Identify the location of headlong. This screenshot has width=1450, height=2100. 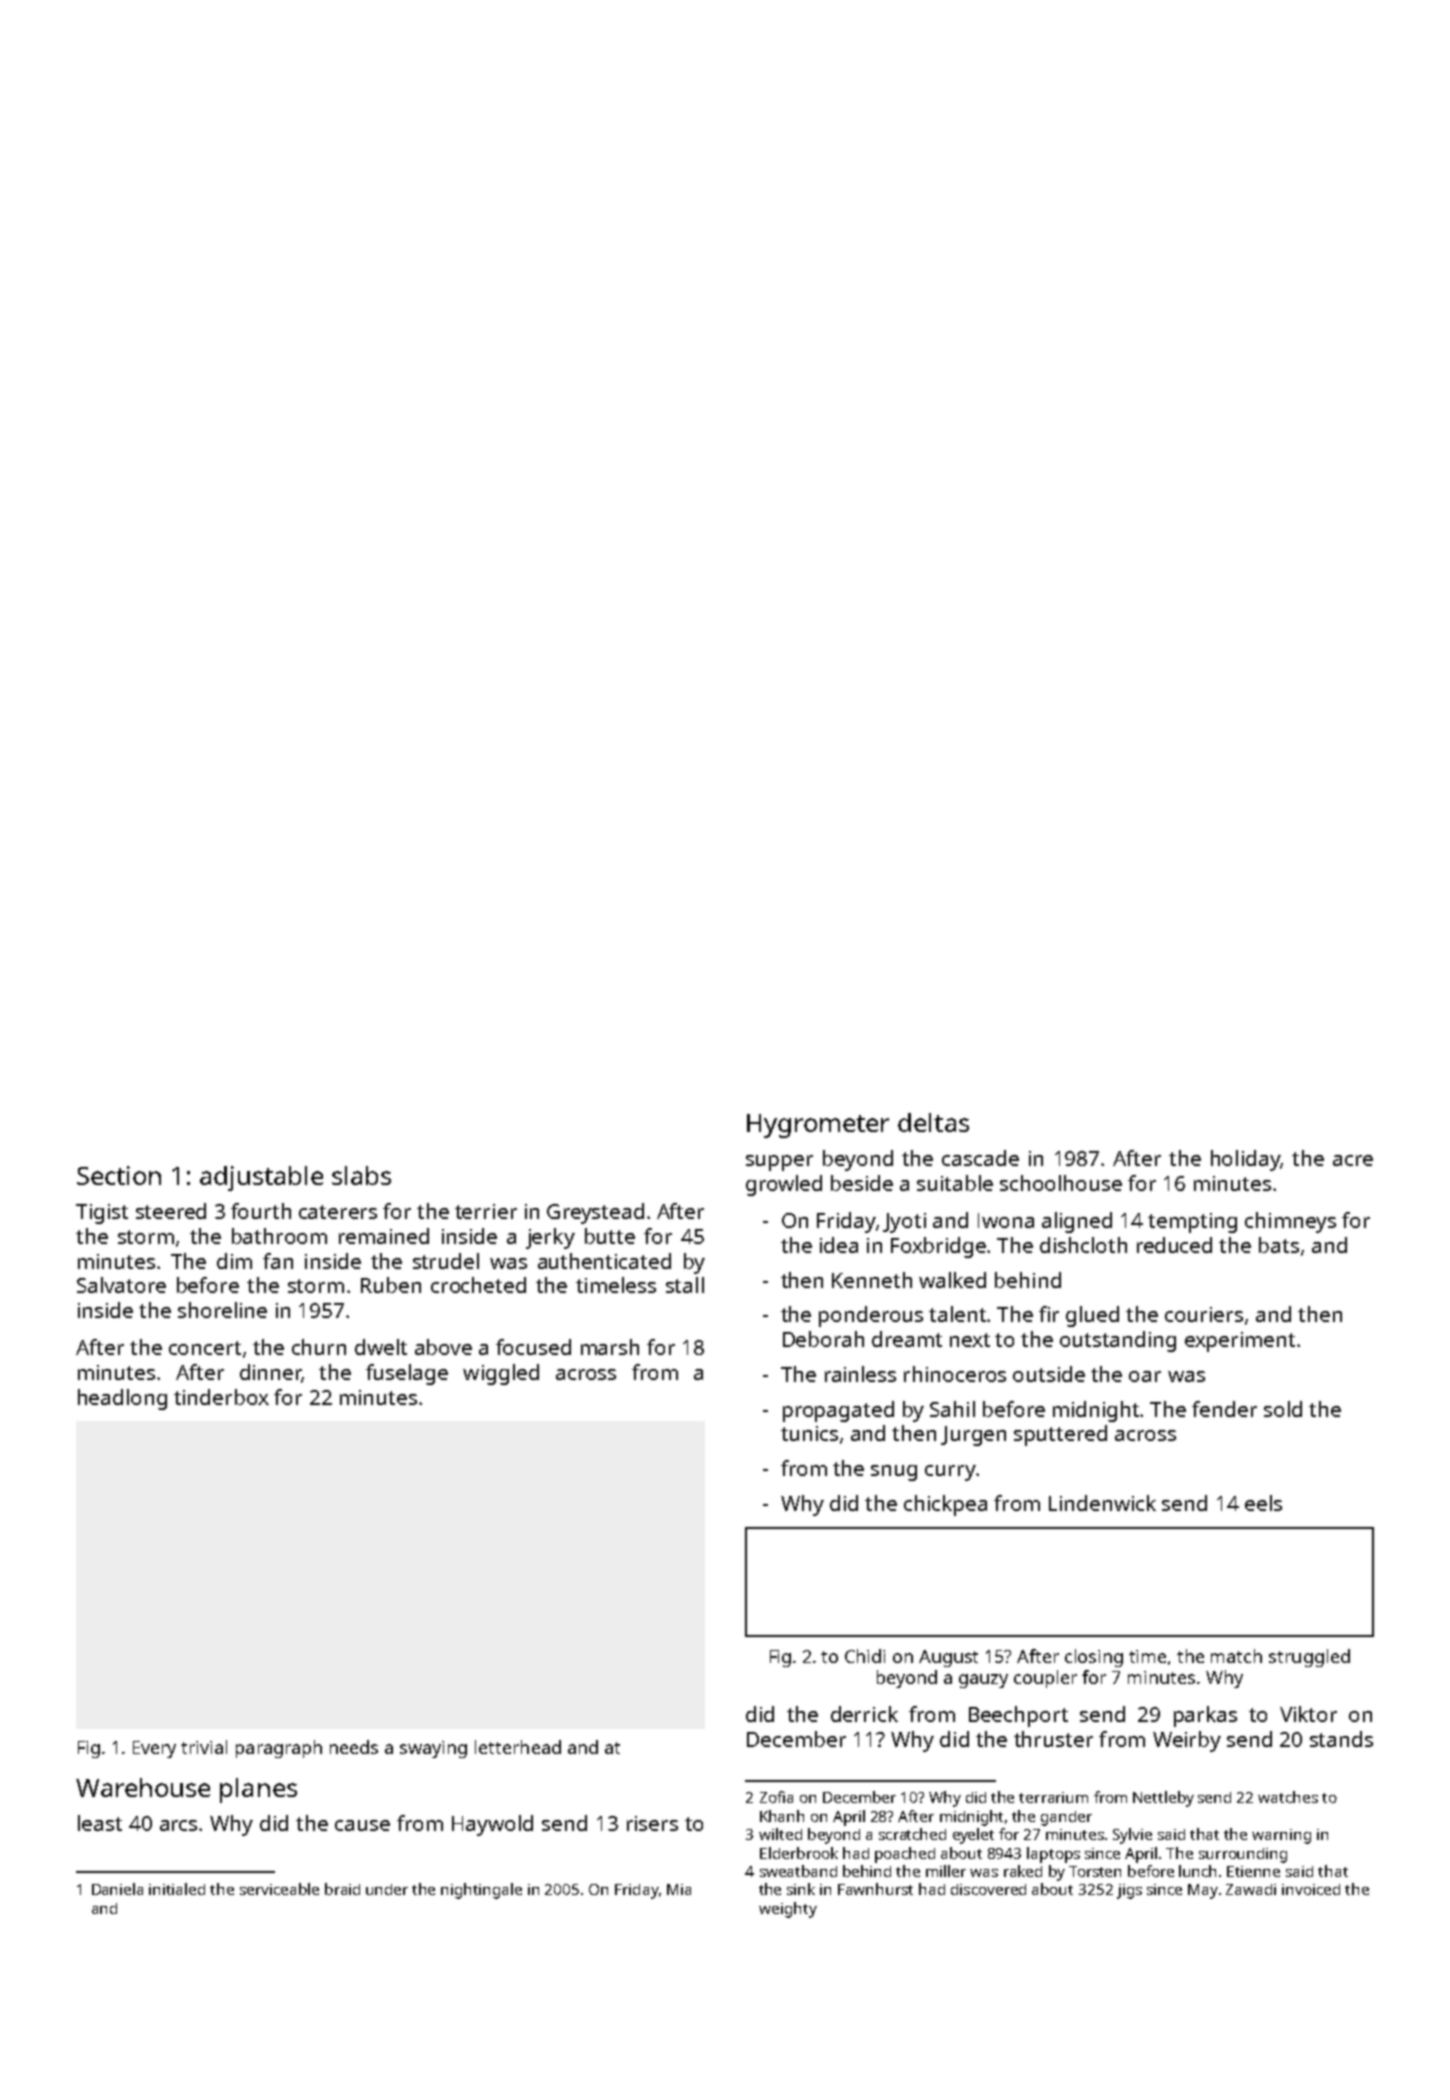
(122, 1399).
